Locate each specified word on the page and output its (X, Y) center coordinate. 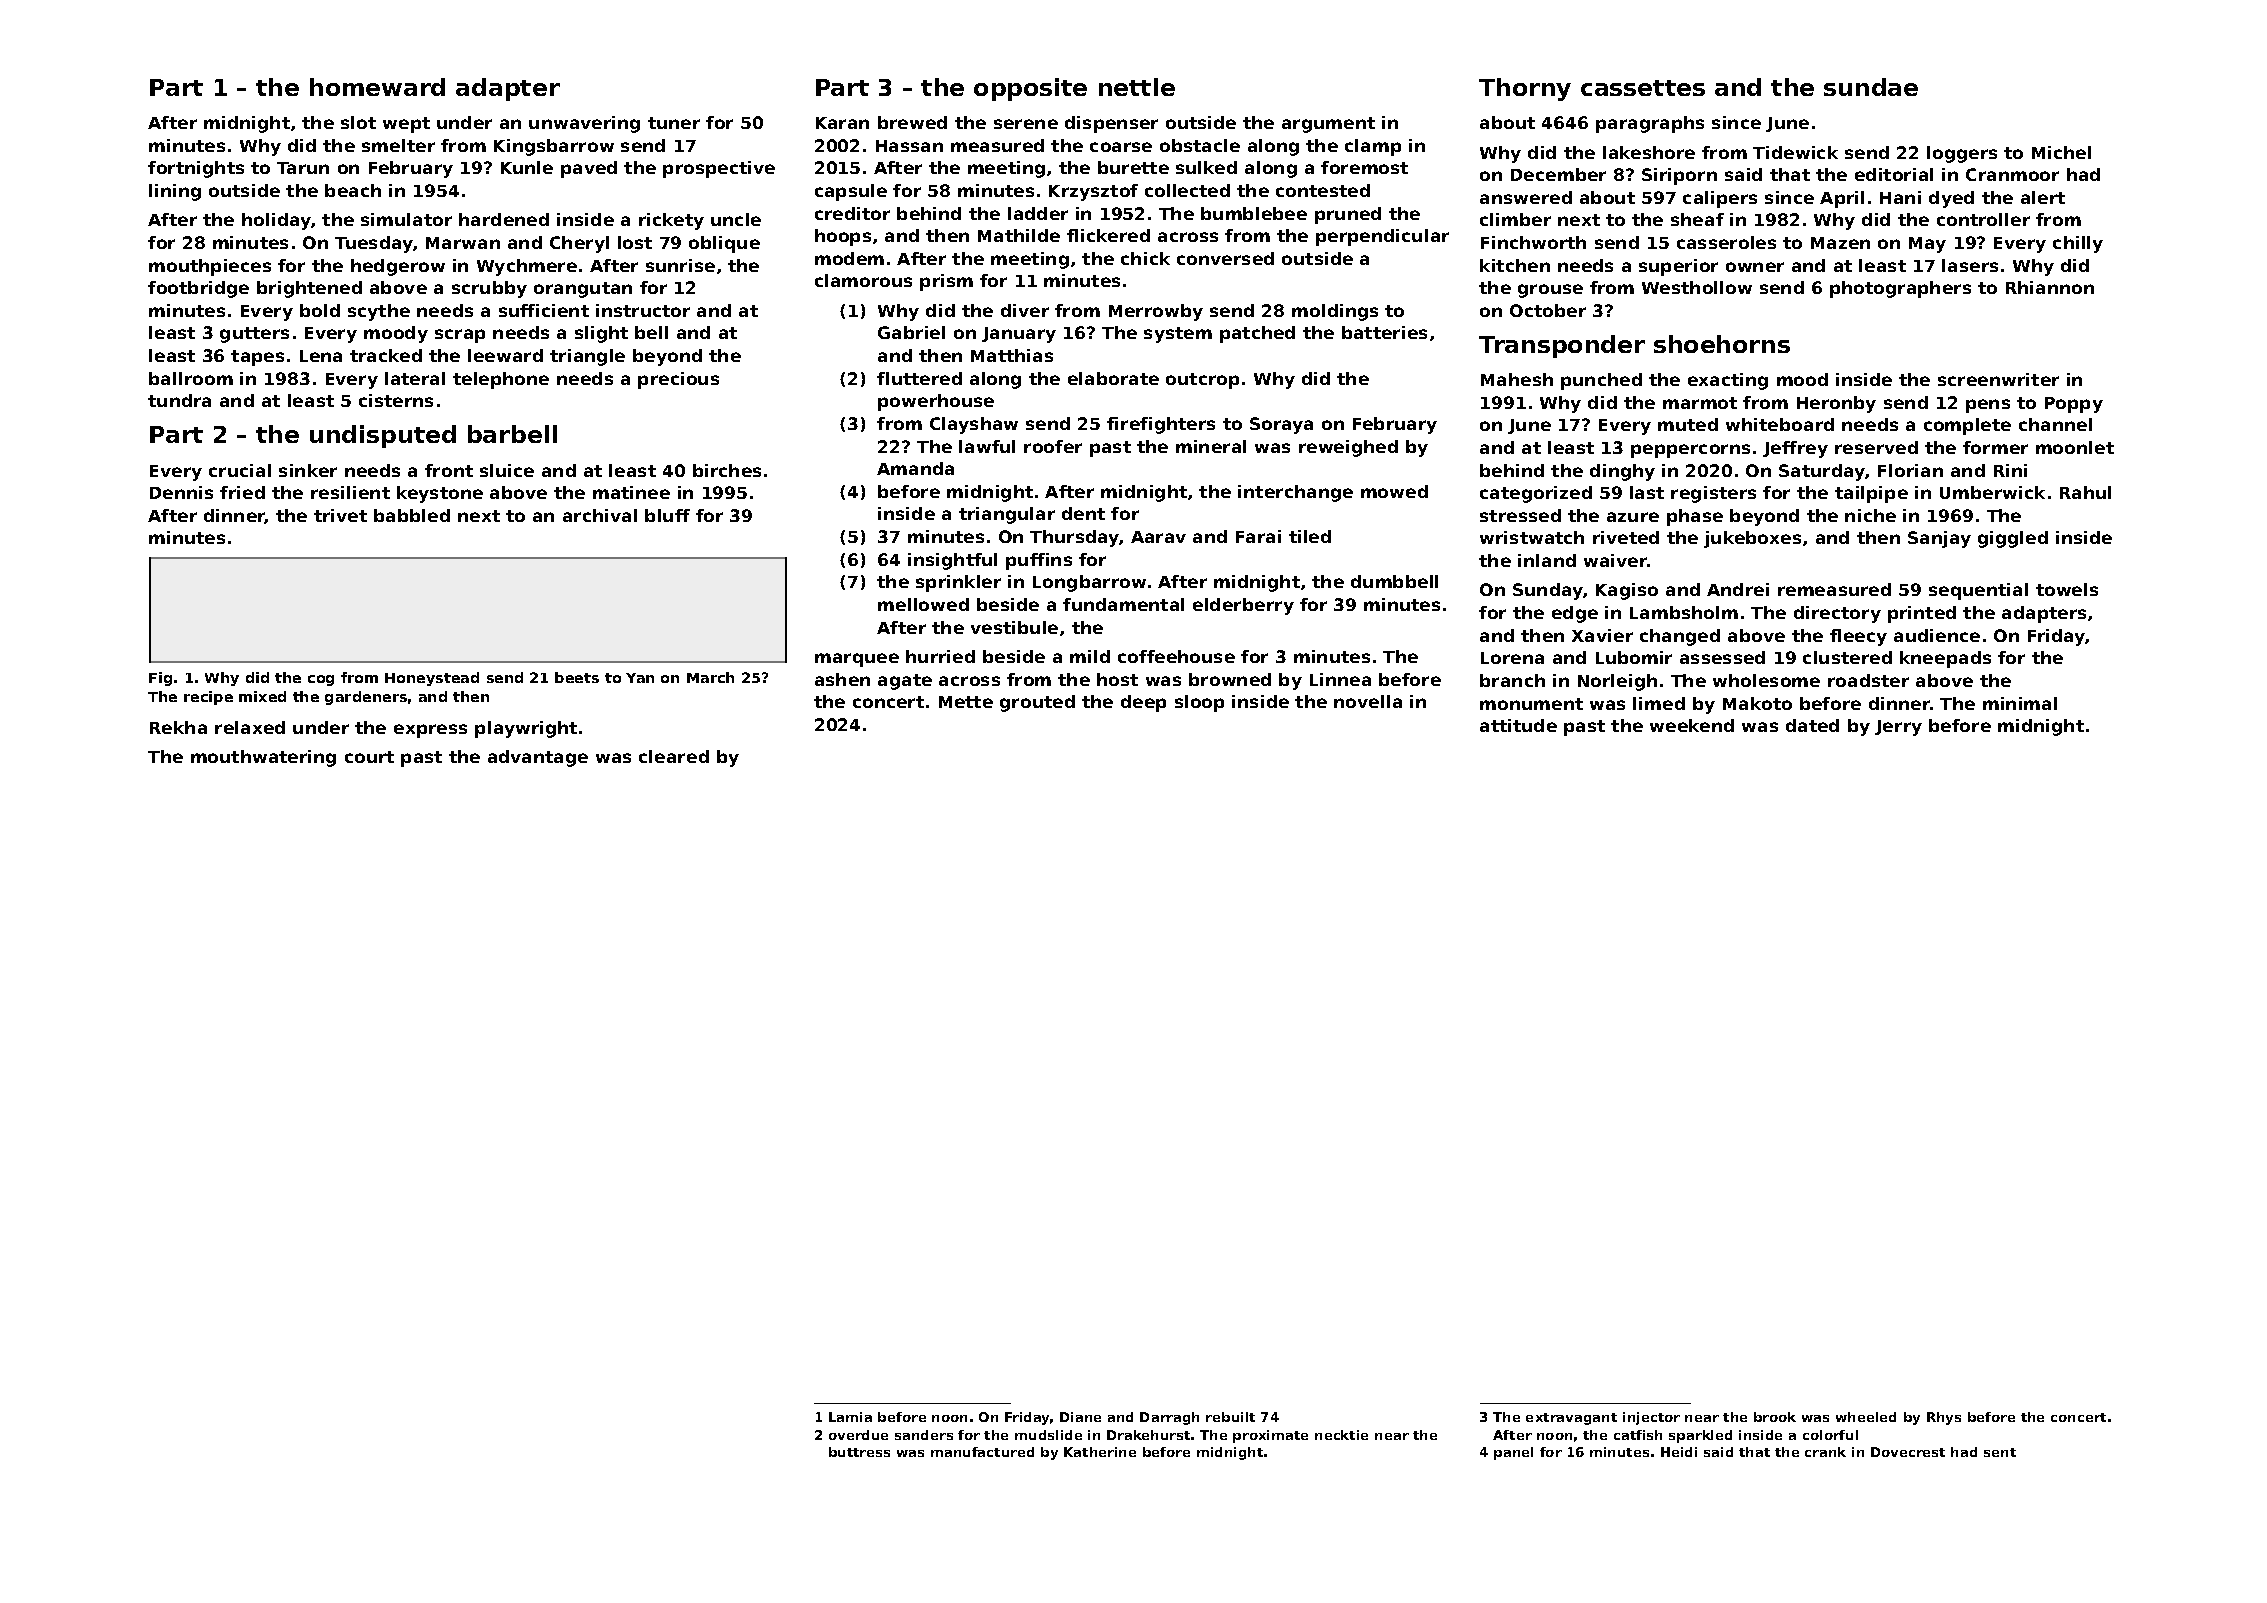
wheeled (1866, 1417)
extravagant (1571, 1419)
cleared (674, 756)
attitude (1518, 725)
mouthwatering (263, 758)
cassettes (1643, 88)
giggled (2013, 539)
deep (1143, 703)
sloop (1199, 703)
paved (589, 169)
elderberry (1243, 606)
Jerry (1898, 728)
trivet (340, 515)
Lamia (850, 1417)
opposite (1030, 89)
